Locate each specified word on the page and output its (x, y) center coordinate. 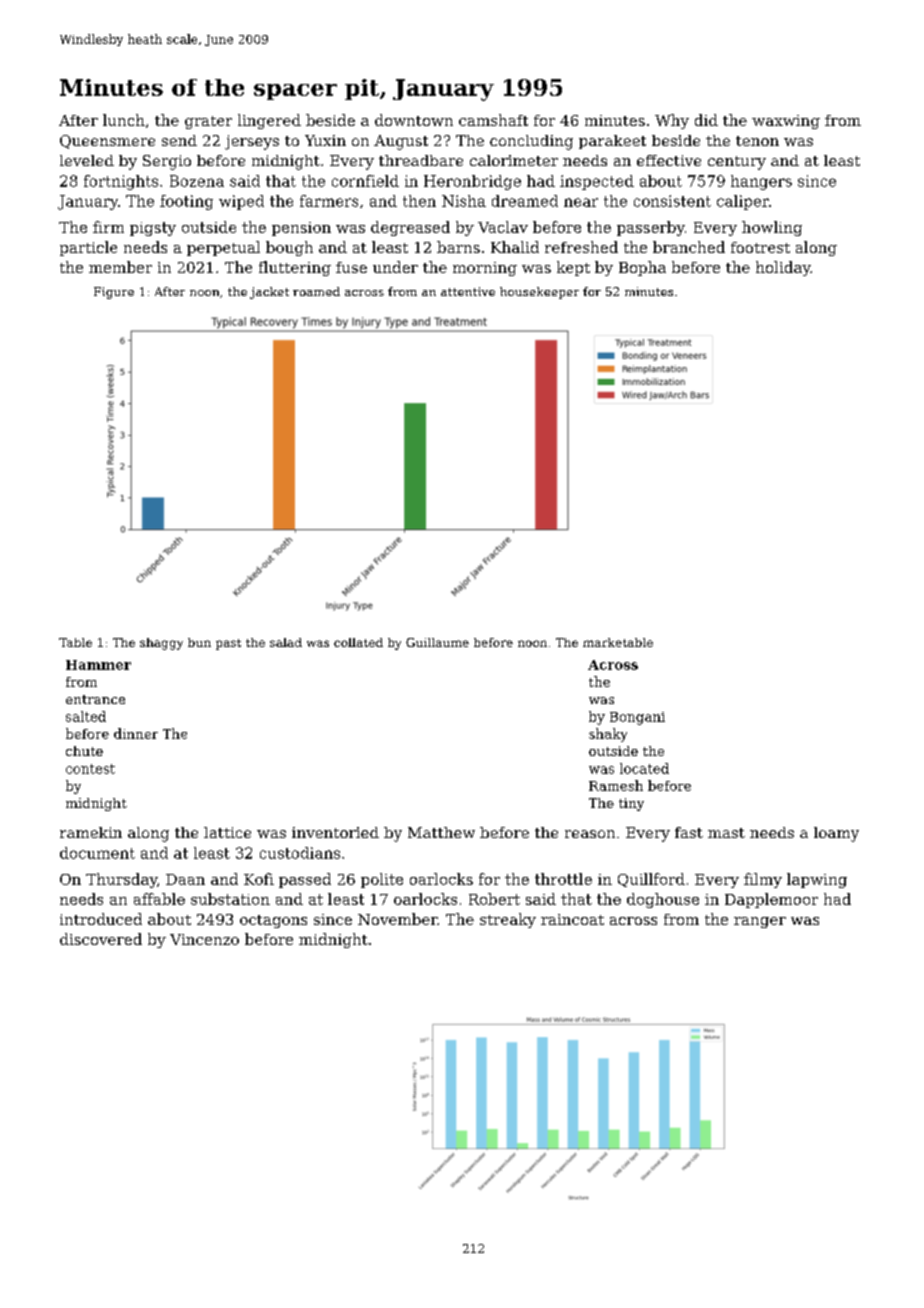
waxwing (786, 122)
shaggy (161, 644)
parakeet (612, 142)
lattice (227, 832)
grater (208, 122)
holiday (783, 268)
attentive (468, 291)
